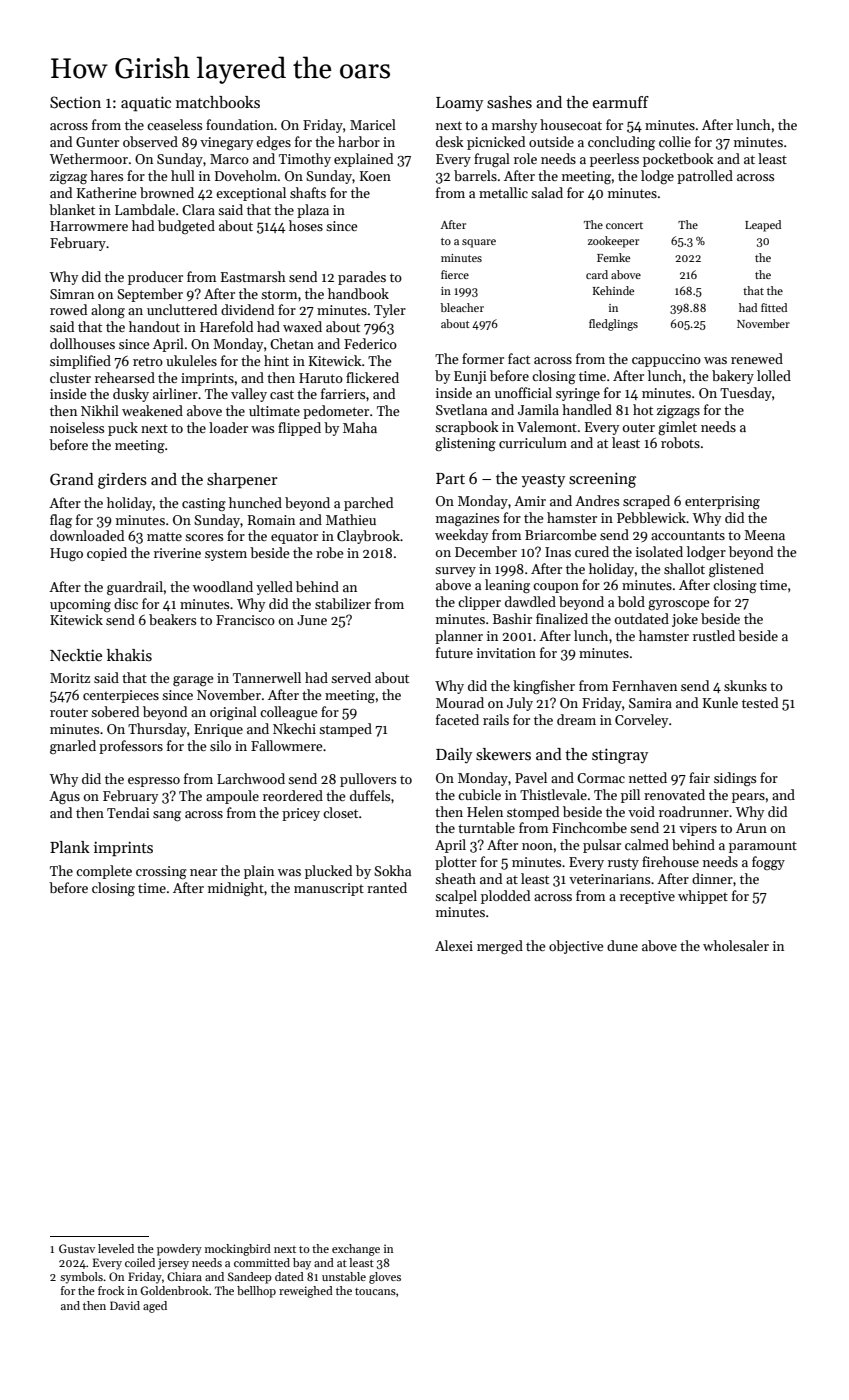 This image has height=1400, width=849. What do you see at coordinates (736, 945) in the image?
I see `wholesaler` at bounding box center [736, 945].
